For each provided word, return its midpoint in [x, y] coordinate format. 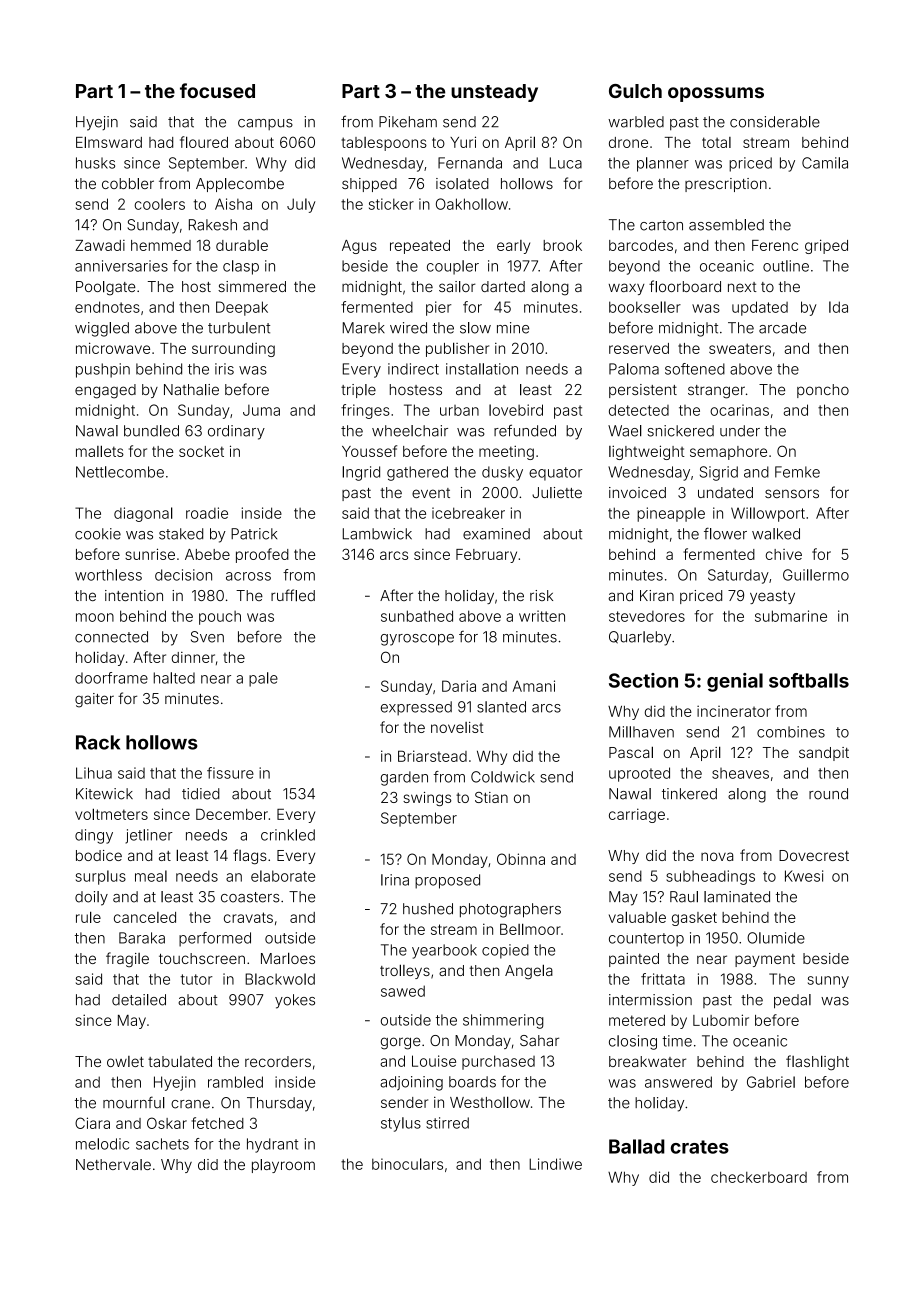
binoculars [407, 1164]
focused [217, 90]
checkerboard [759, 1177]
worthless [108, 575]
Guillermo [816, 575]
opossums [716, 94]
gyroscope [417, 640]
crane [190, 1104]
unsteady [494, 93]
